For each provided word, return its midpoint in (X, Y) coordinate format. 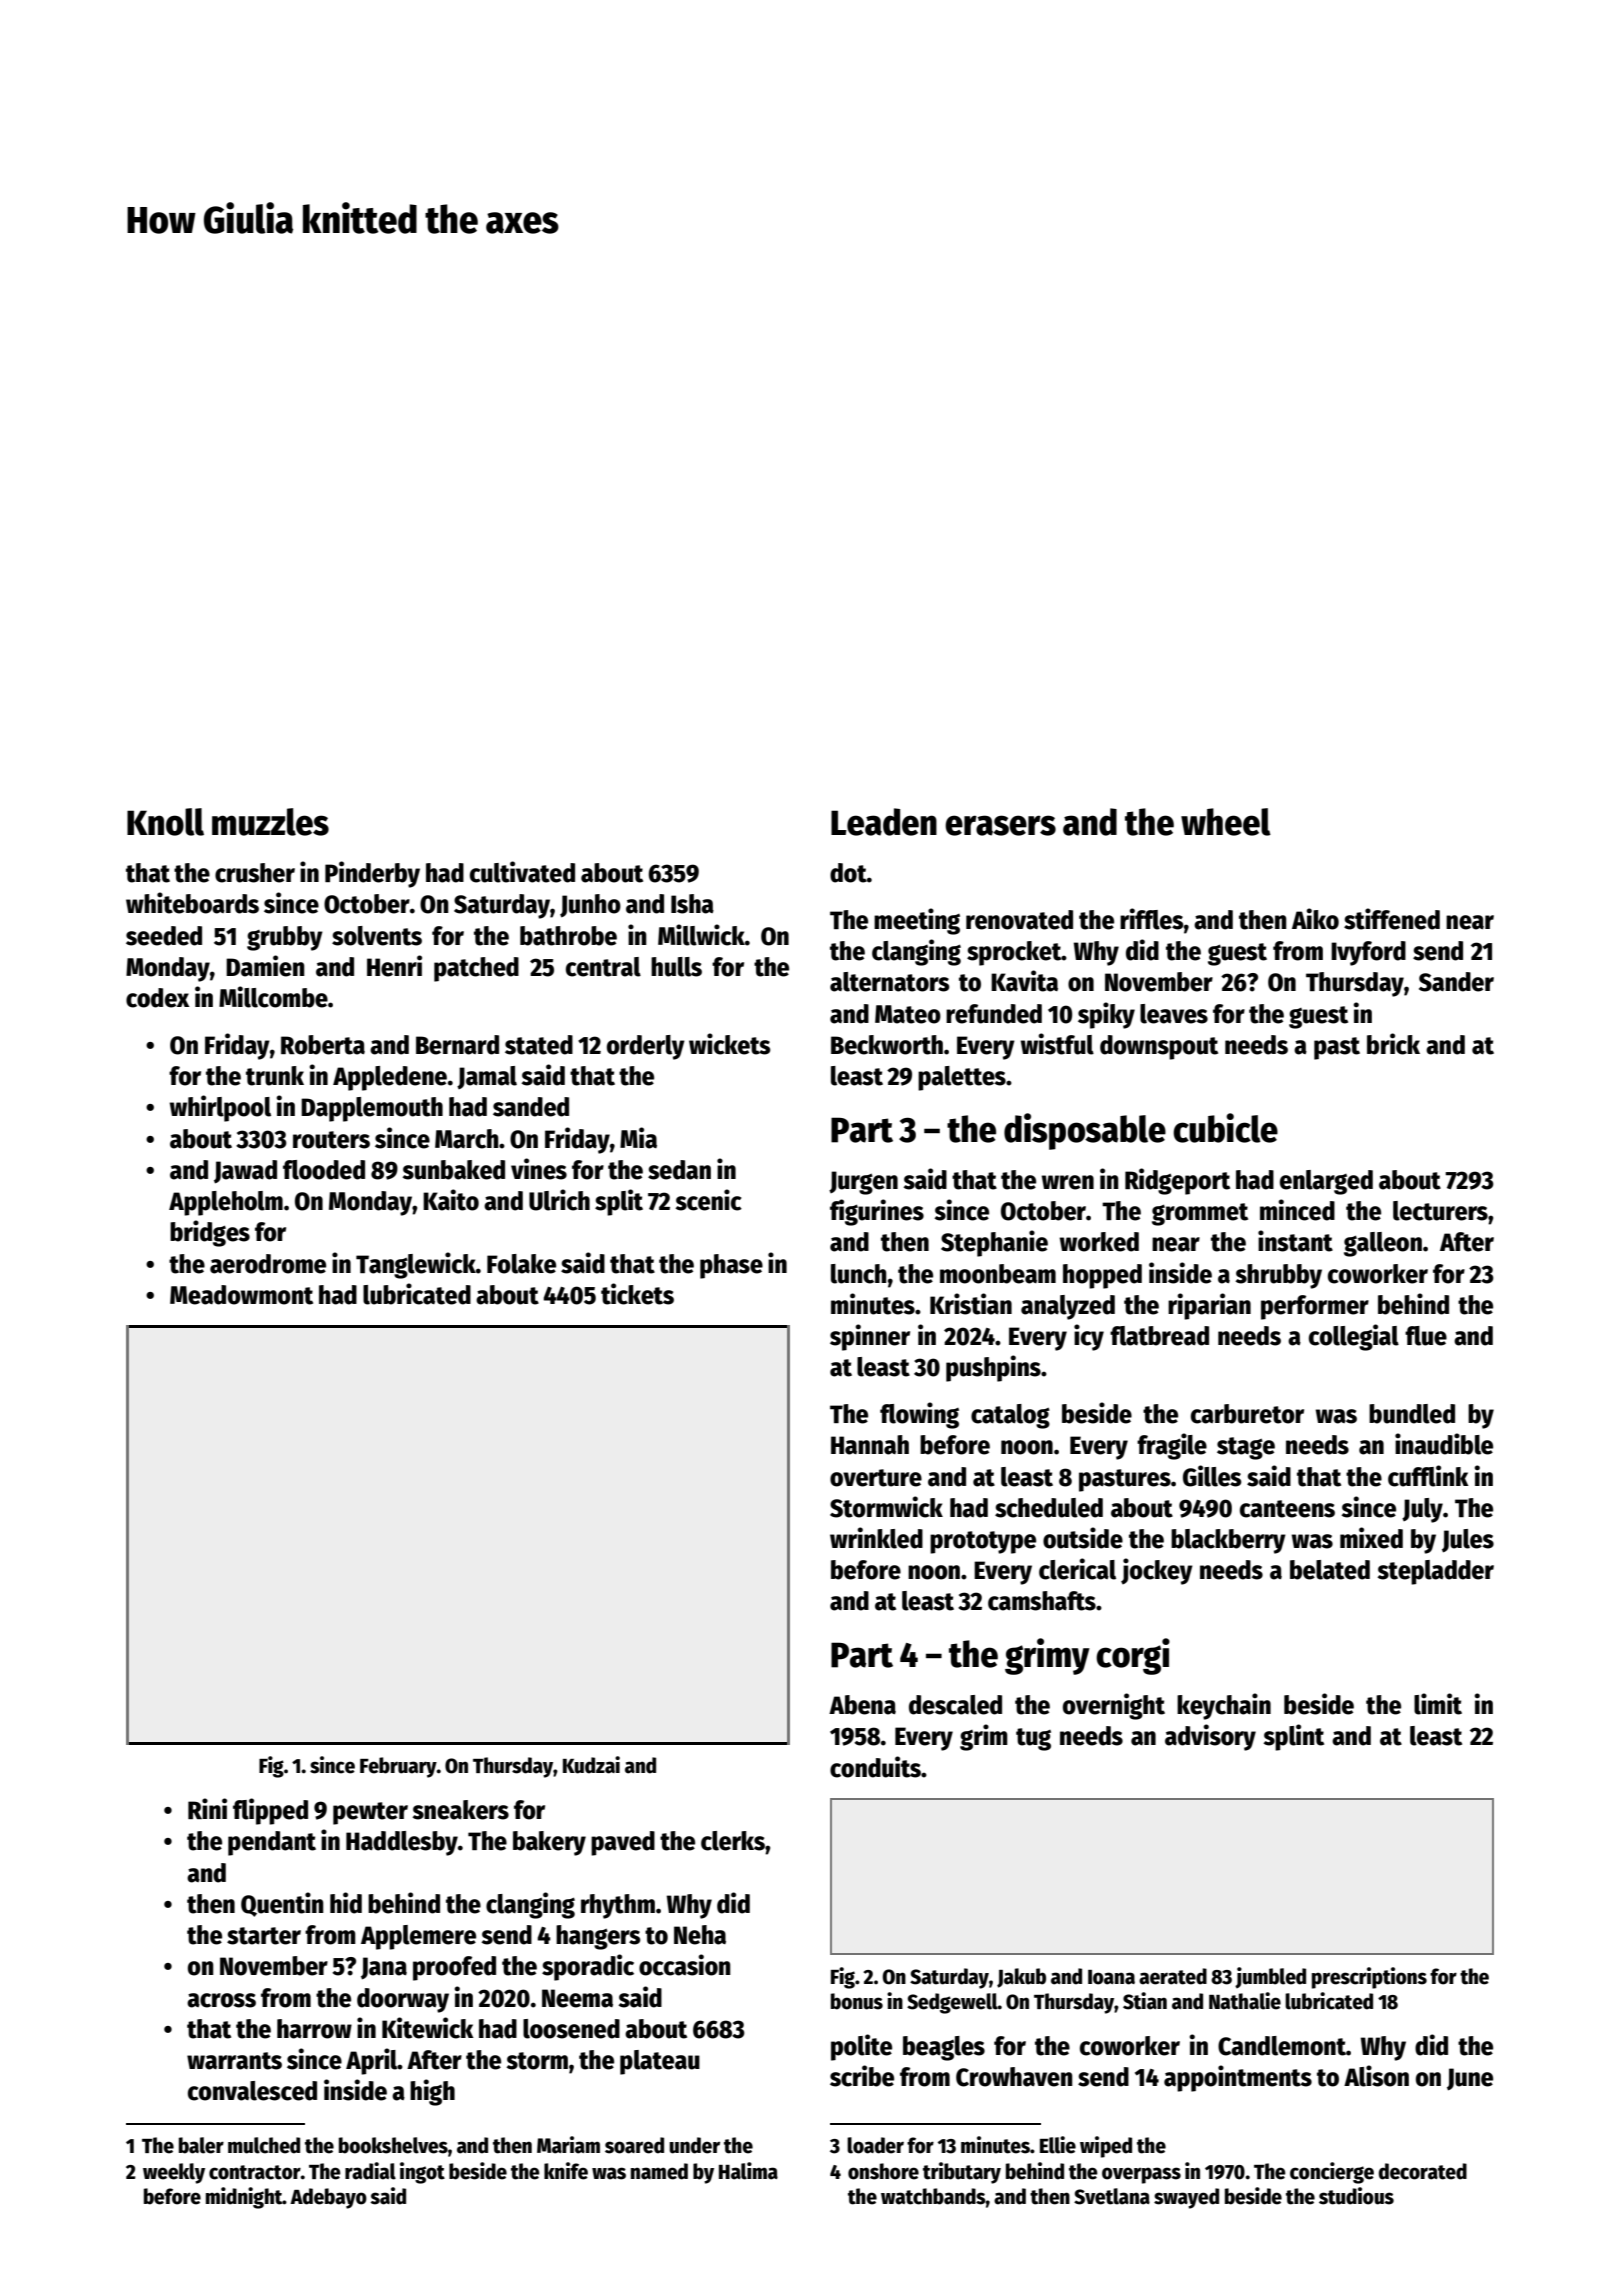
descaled (955, 1705)
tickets (637, 1294)
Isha (692, 904)
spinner (870, 1337)
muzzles (270, 822)
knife (566, 2171)
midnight (244, 2198)
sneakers (461, 1810)
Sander (1456, 982)
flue (1426, 1336)
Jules (1468, 1541)
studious (1356, 2196)
